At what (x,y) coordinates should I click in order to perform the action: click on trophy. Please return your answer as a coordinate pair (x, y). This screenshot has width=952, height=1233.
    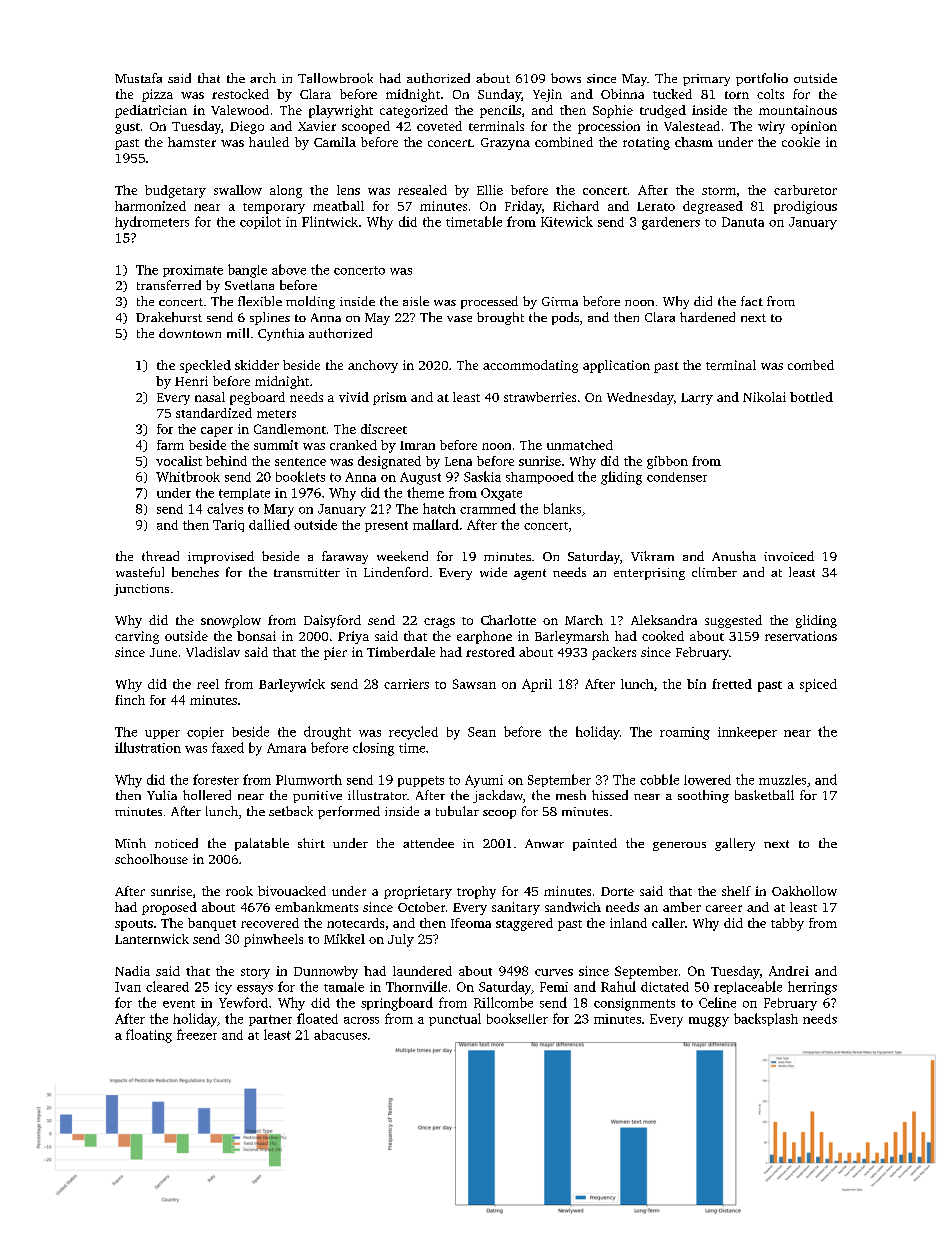
    Looking at the image, I should click on (476, 892).
